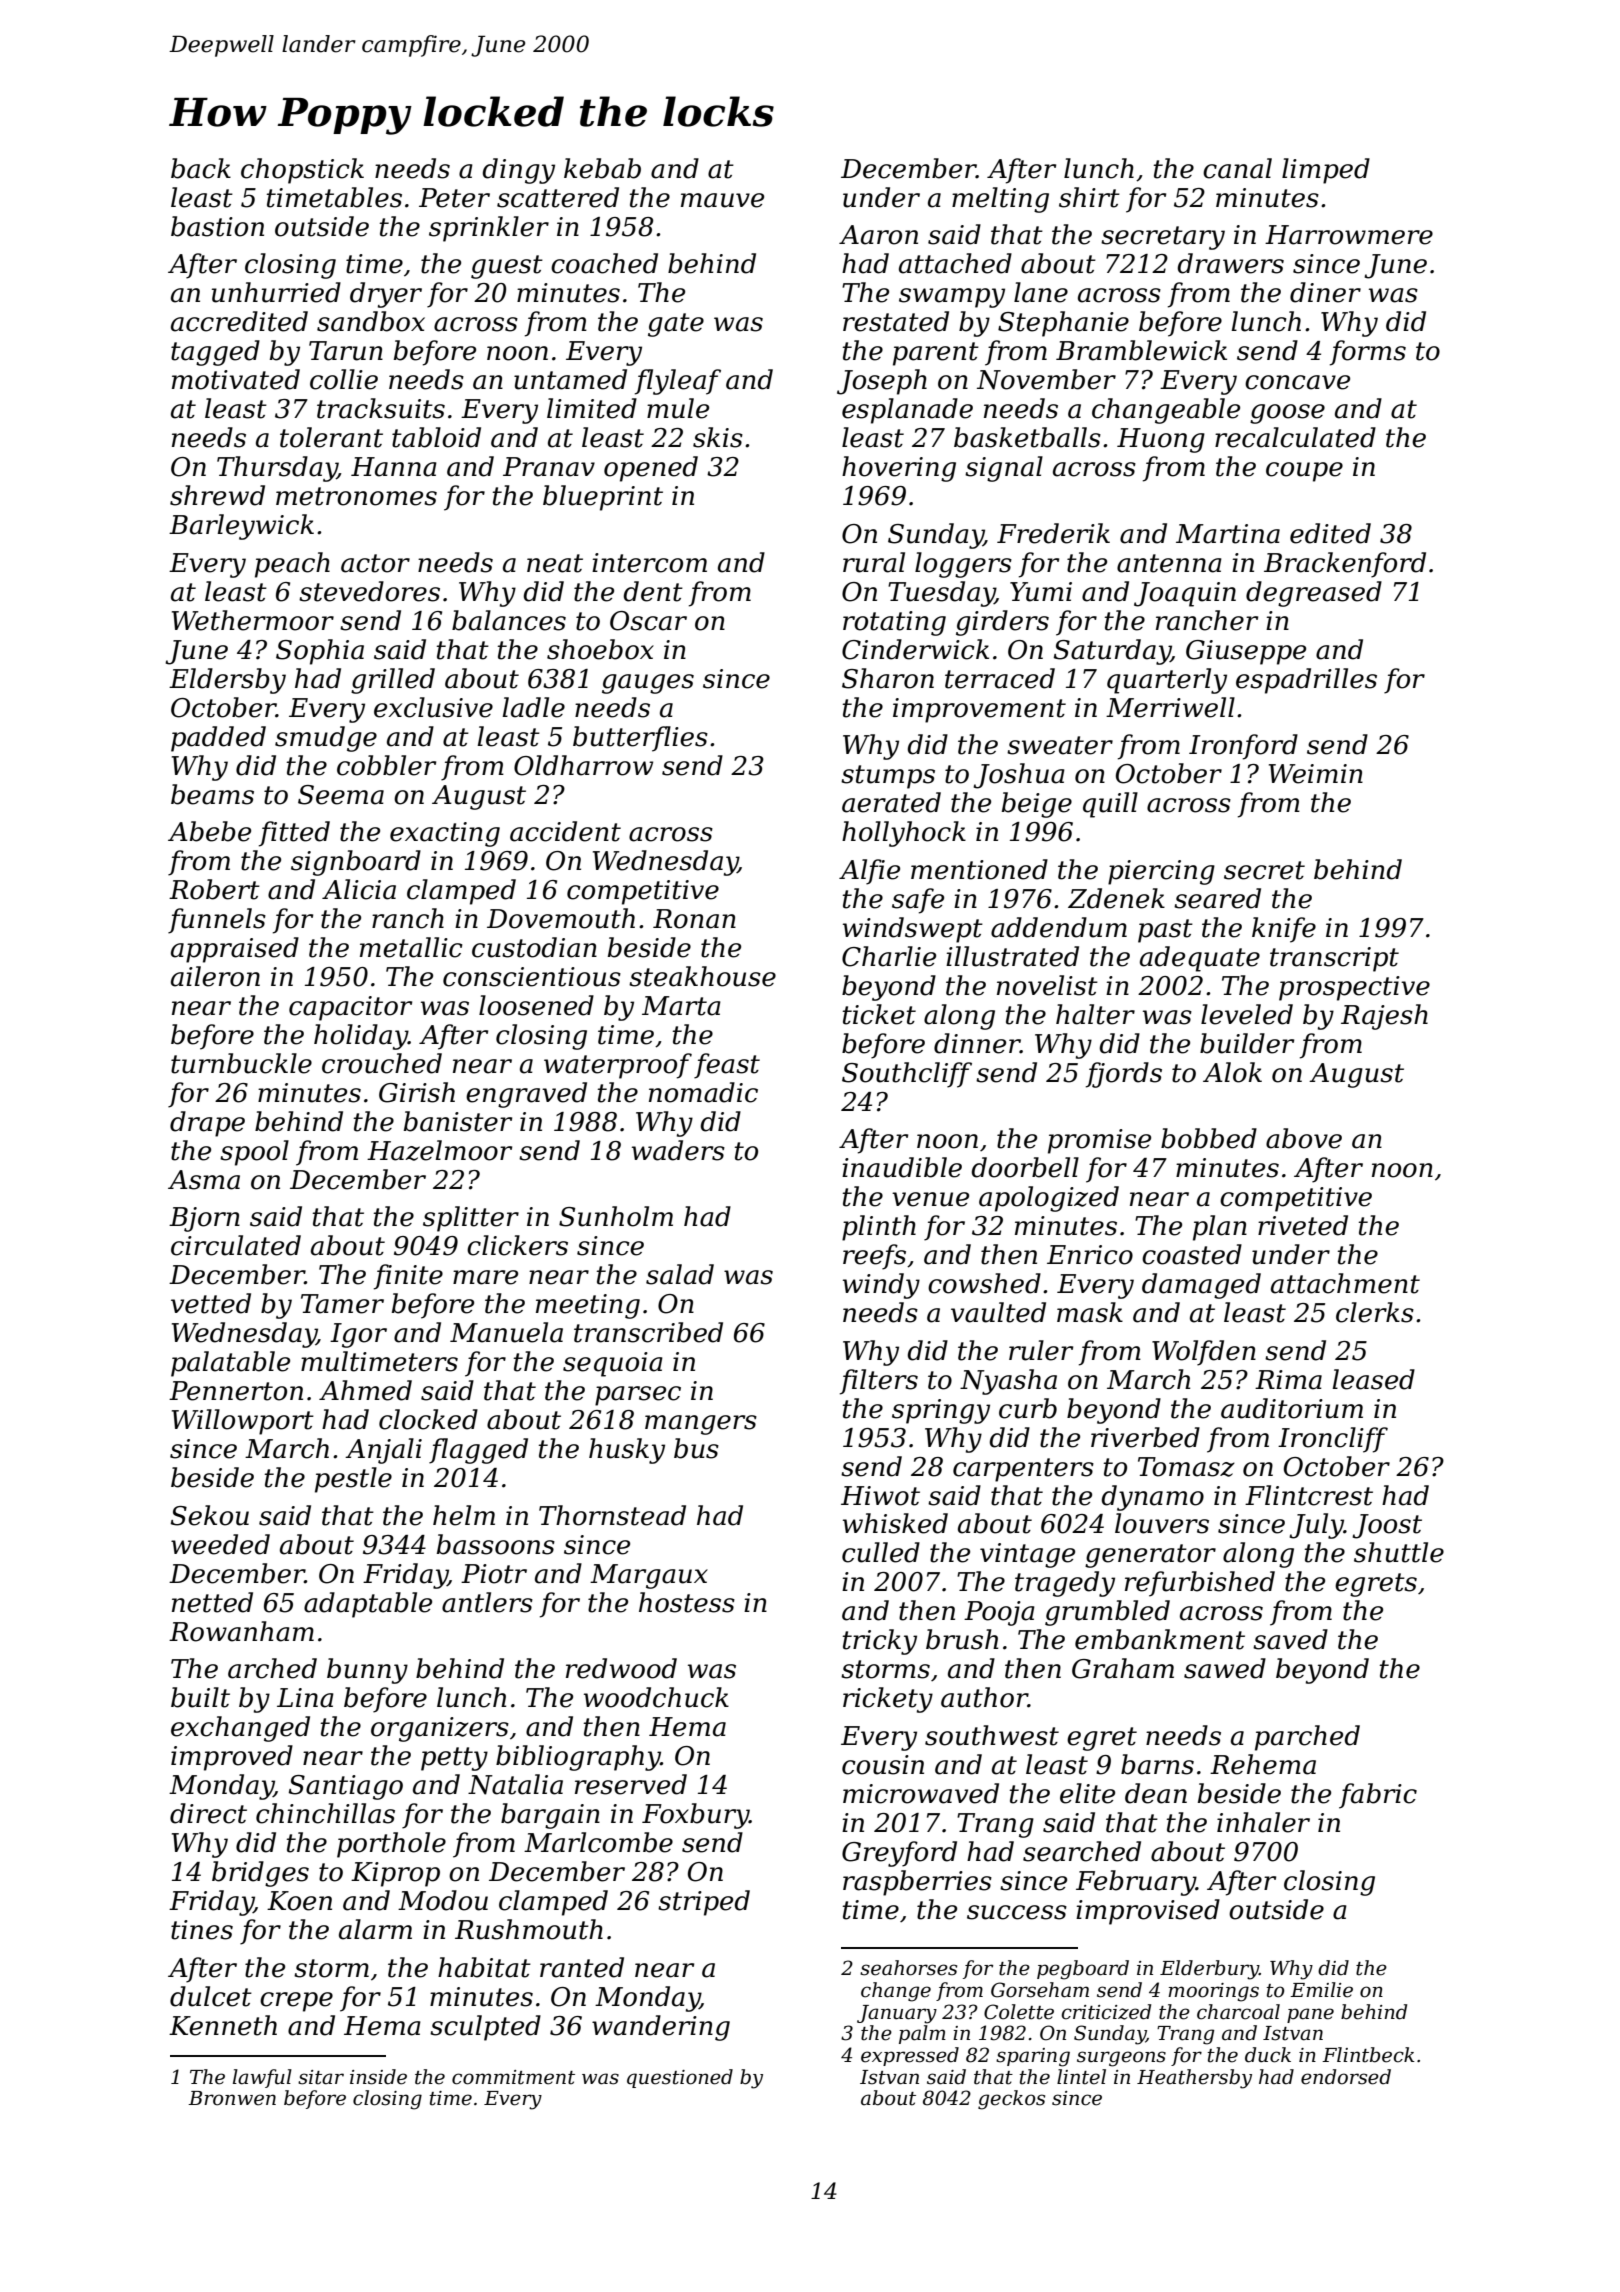  What do you see at coordinates (243, 1422) in the screenshot?
I see `Willowport` at bounding box center [243, 1422].
